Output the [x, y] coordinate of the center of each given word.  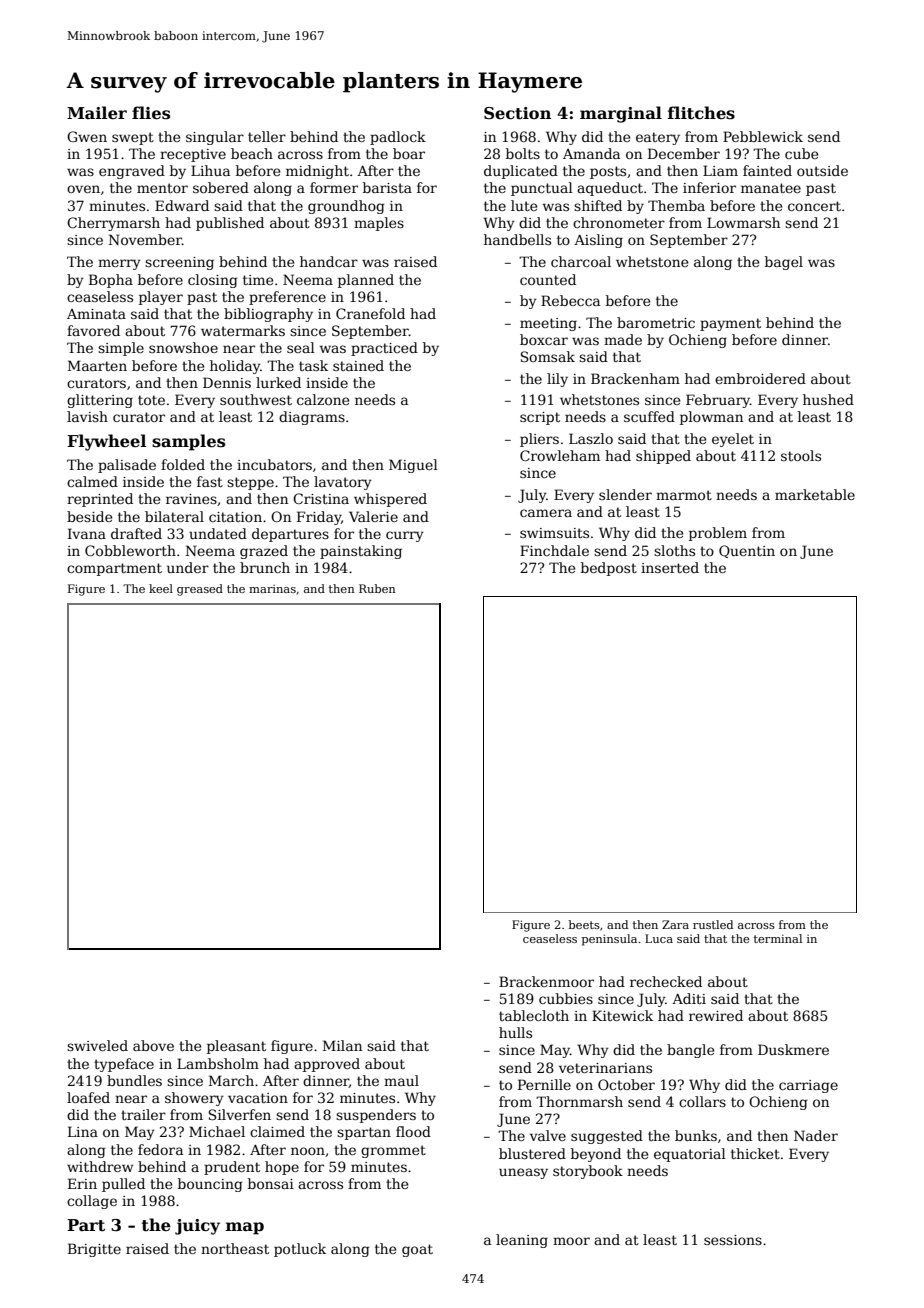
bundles [134, 1080]
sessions [733, 1240]
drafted [136, 533]
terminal [778, 938]
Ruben [377, 588]
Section [517, 113]
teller [267, 136]
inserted [670, 567]
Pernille [544, 1084]
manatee [771, 188]
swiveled [97, 1045]
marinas [272, 589]
